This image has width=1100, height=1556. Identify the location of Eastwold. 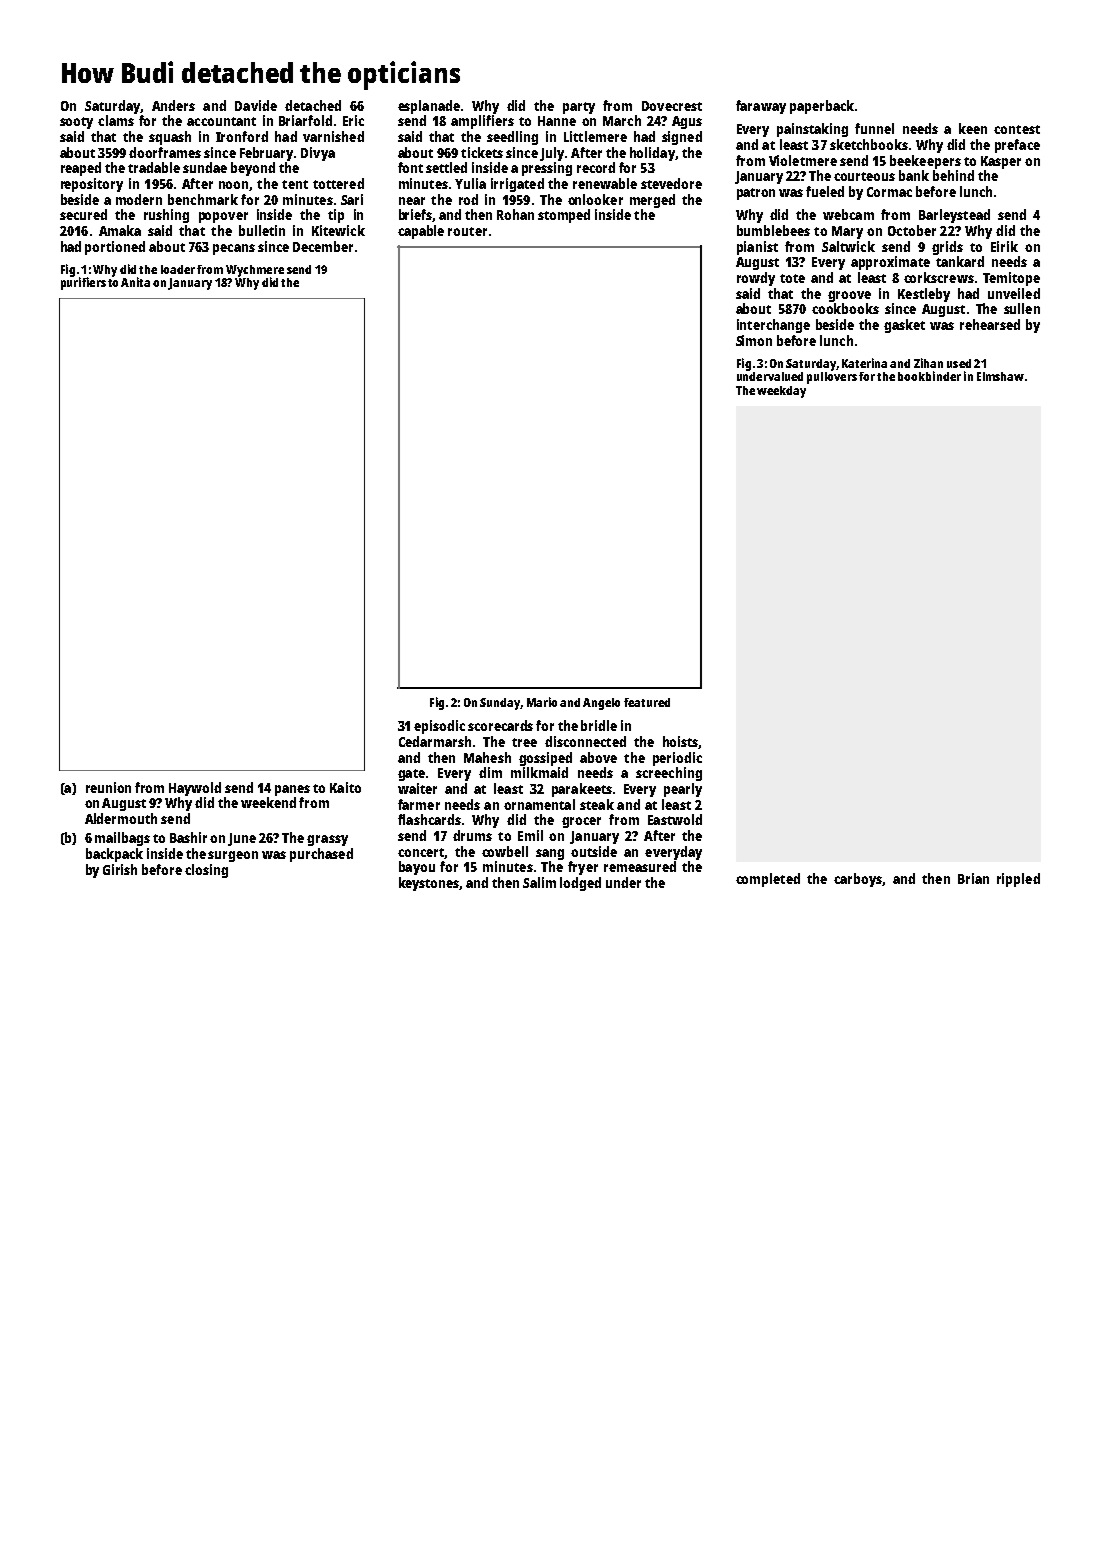
(675, 819).
